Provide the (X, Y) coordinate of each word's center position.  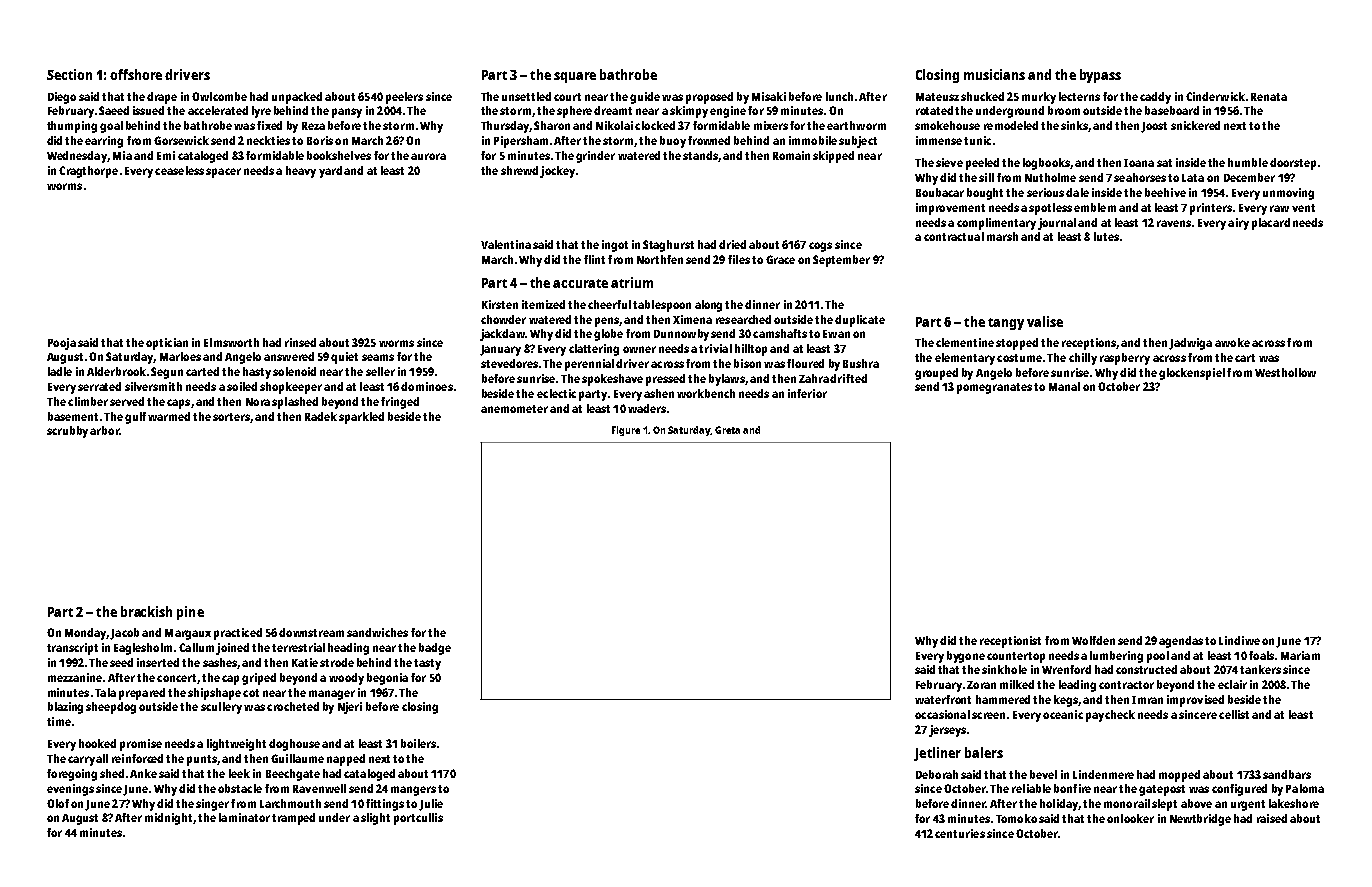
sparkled (361, 418)
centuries (960, 833)
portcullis (418, 819)
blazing (65, 708)
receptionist (1010, 642)
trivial (715, 348)
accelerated (218, 110)
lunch (839, 96)
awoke (1232, 342)
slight (375, 819)
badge (435, 649)
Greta (727, 430)
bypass (1100, 76)
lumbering (1116, 657)
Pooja (62, 344)
